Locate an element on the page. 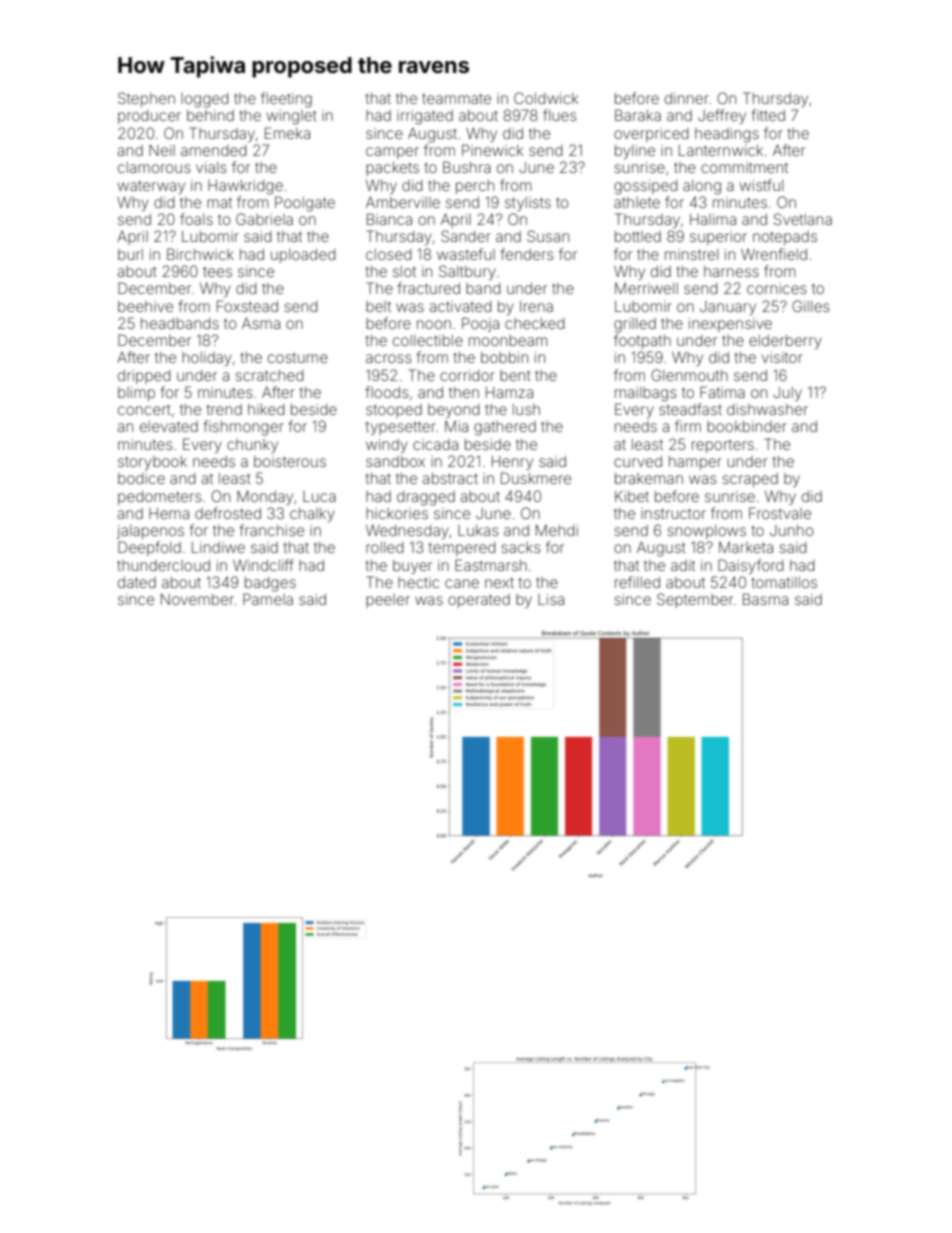 The image size is (952, 1233). amended is located at coordinates (213, 150).
